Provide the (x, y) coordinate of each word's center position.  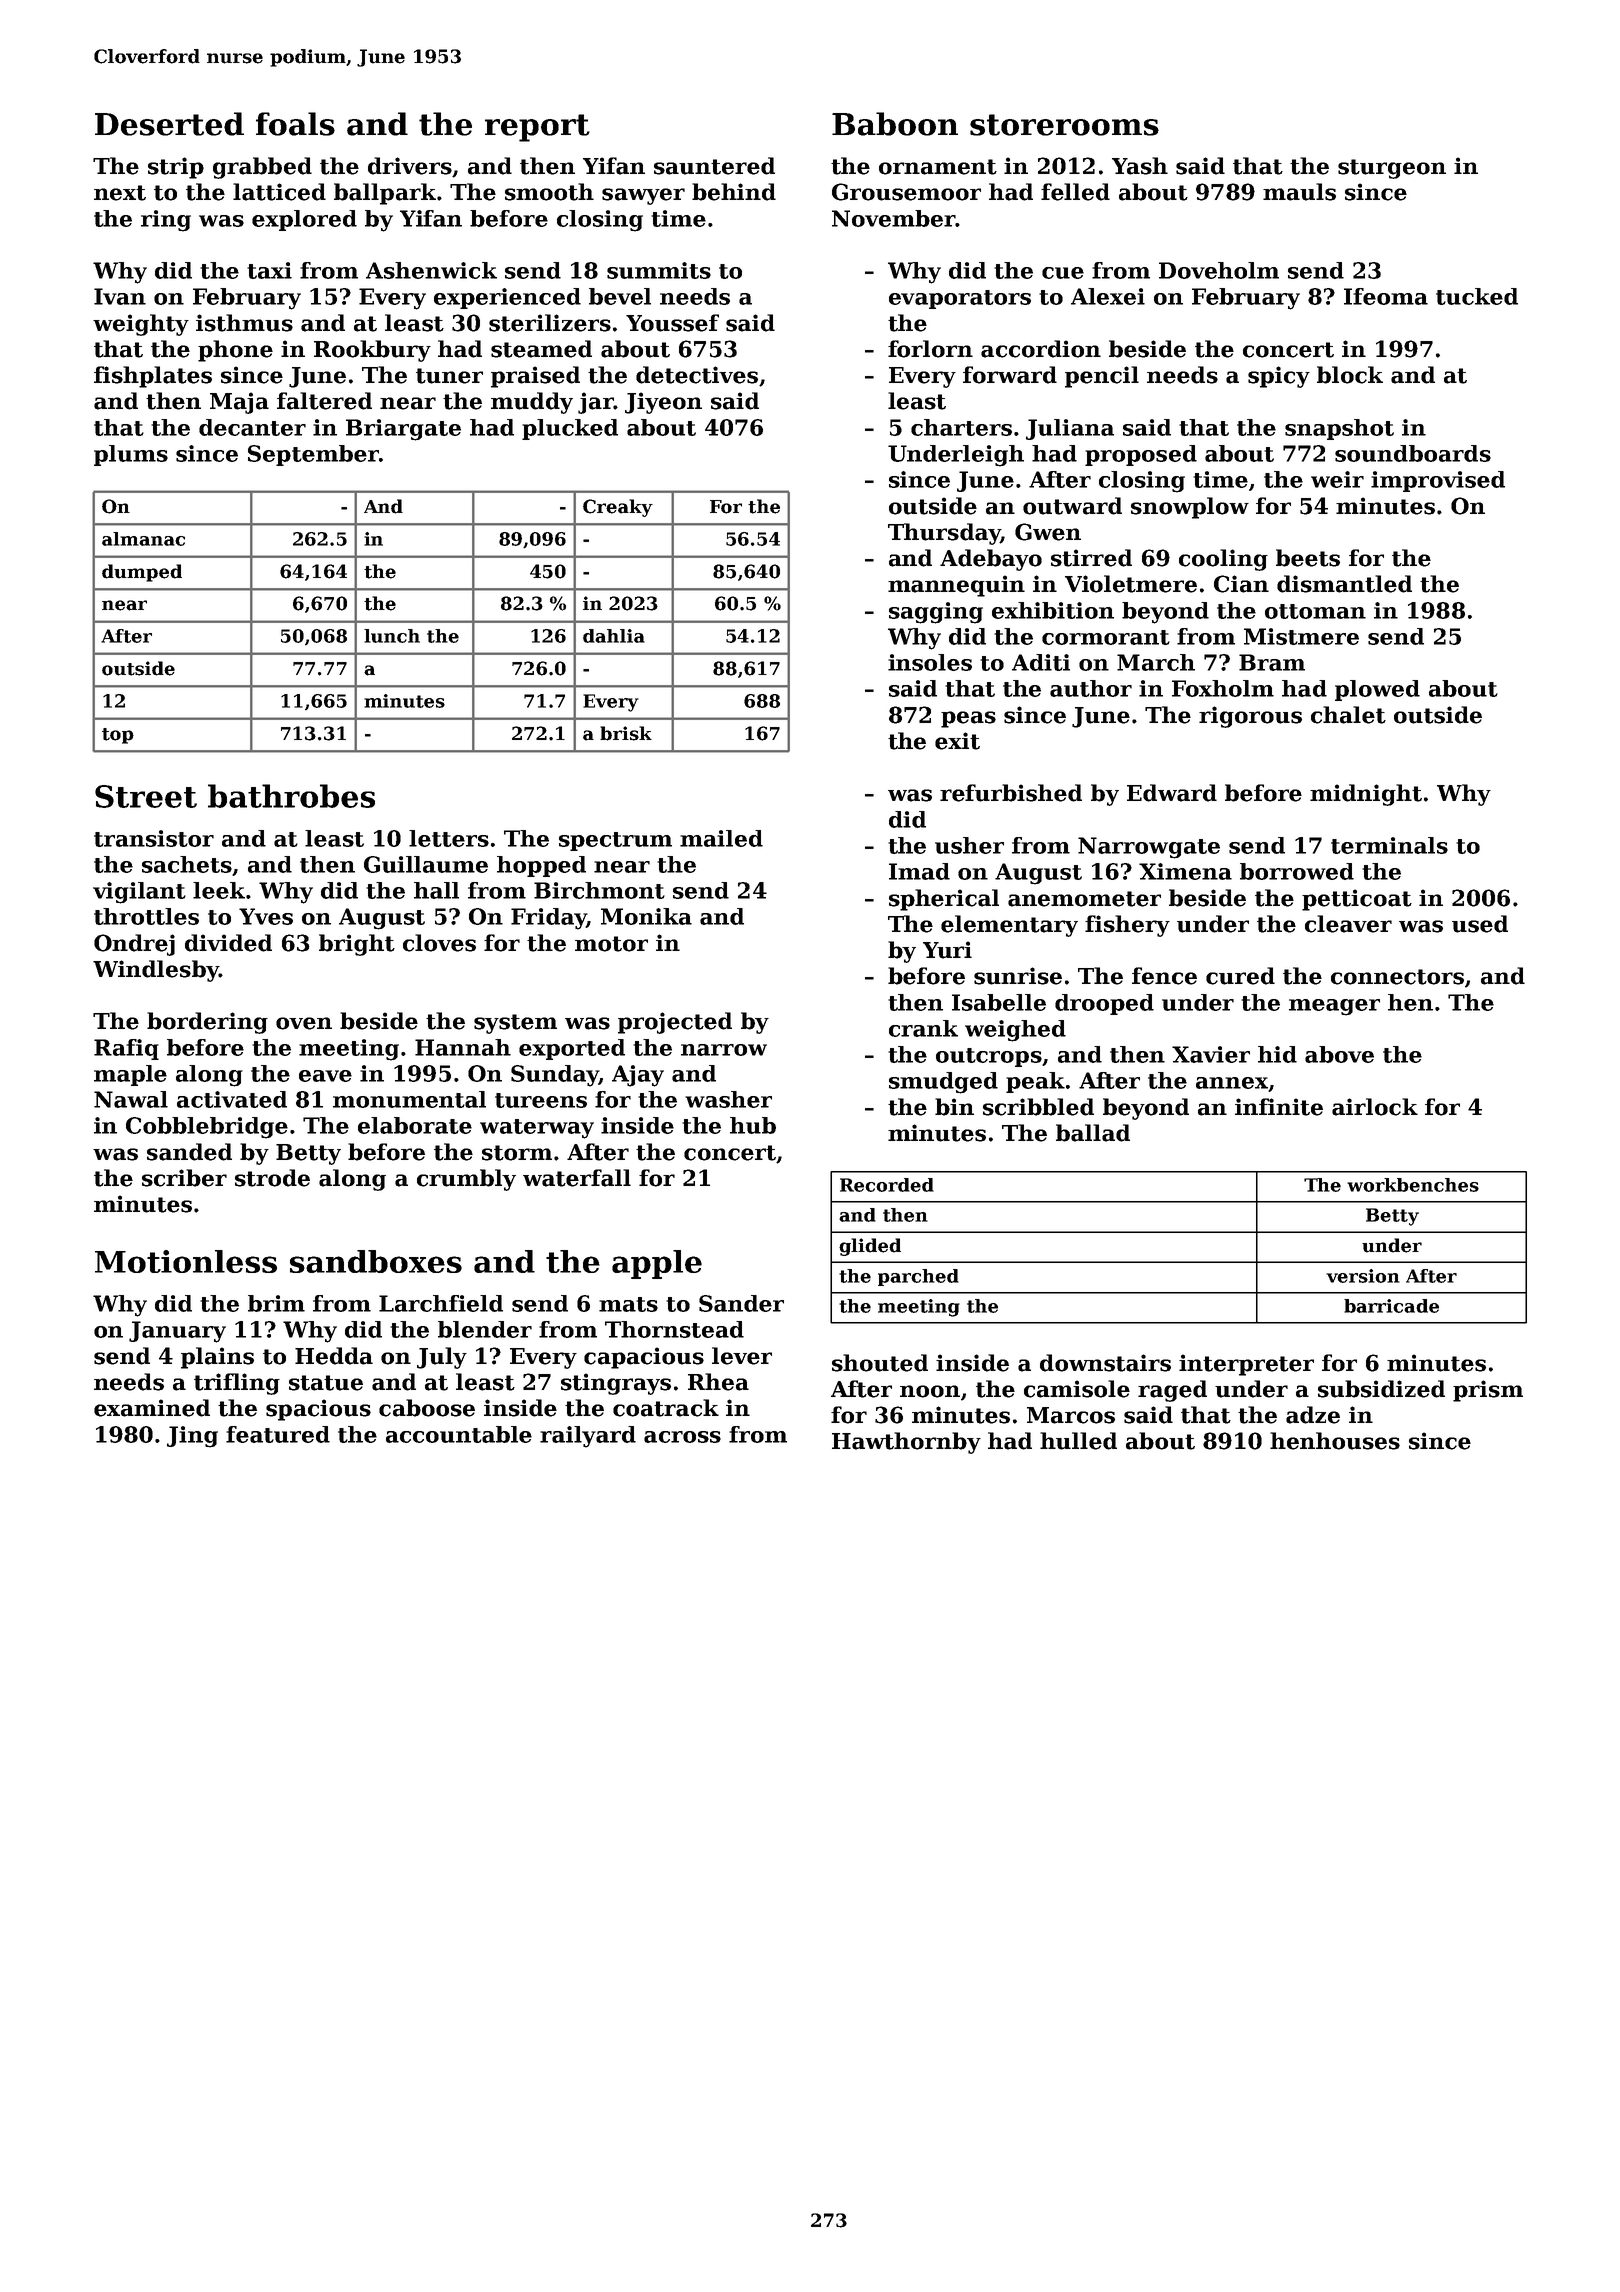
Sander (741, 1303)
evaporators (960, 299)
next (120, 193)
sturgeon (1392, 169)
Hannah (463, 1047)
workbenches (1413, 1185)
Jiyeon (663, 403)
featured (278, 1434)
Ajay (638, 1076)
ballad (1093, 1133)
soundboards (1413, 453)
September (313, 455)
